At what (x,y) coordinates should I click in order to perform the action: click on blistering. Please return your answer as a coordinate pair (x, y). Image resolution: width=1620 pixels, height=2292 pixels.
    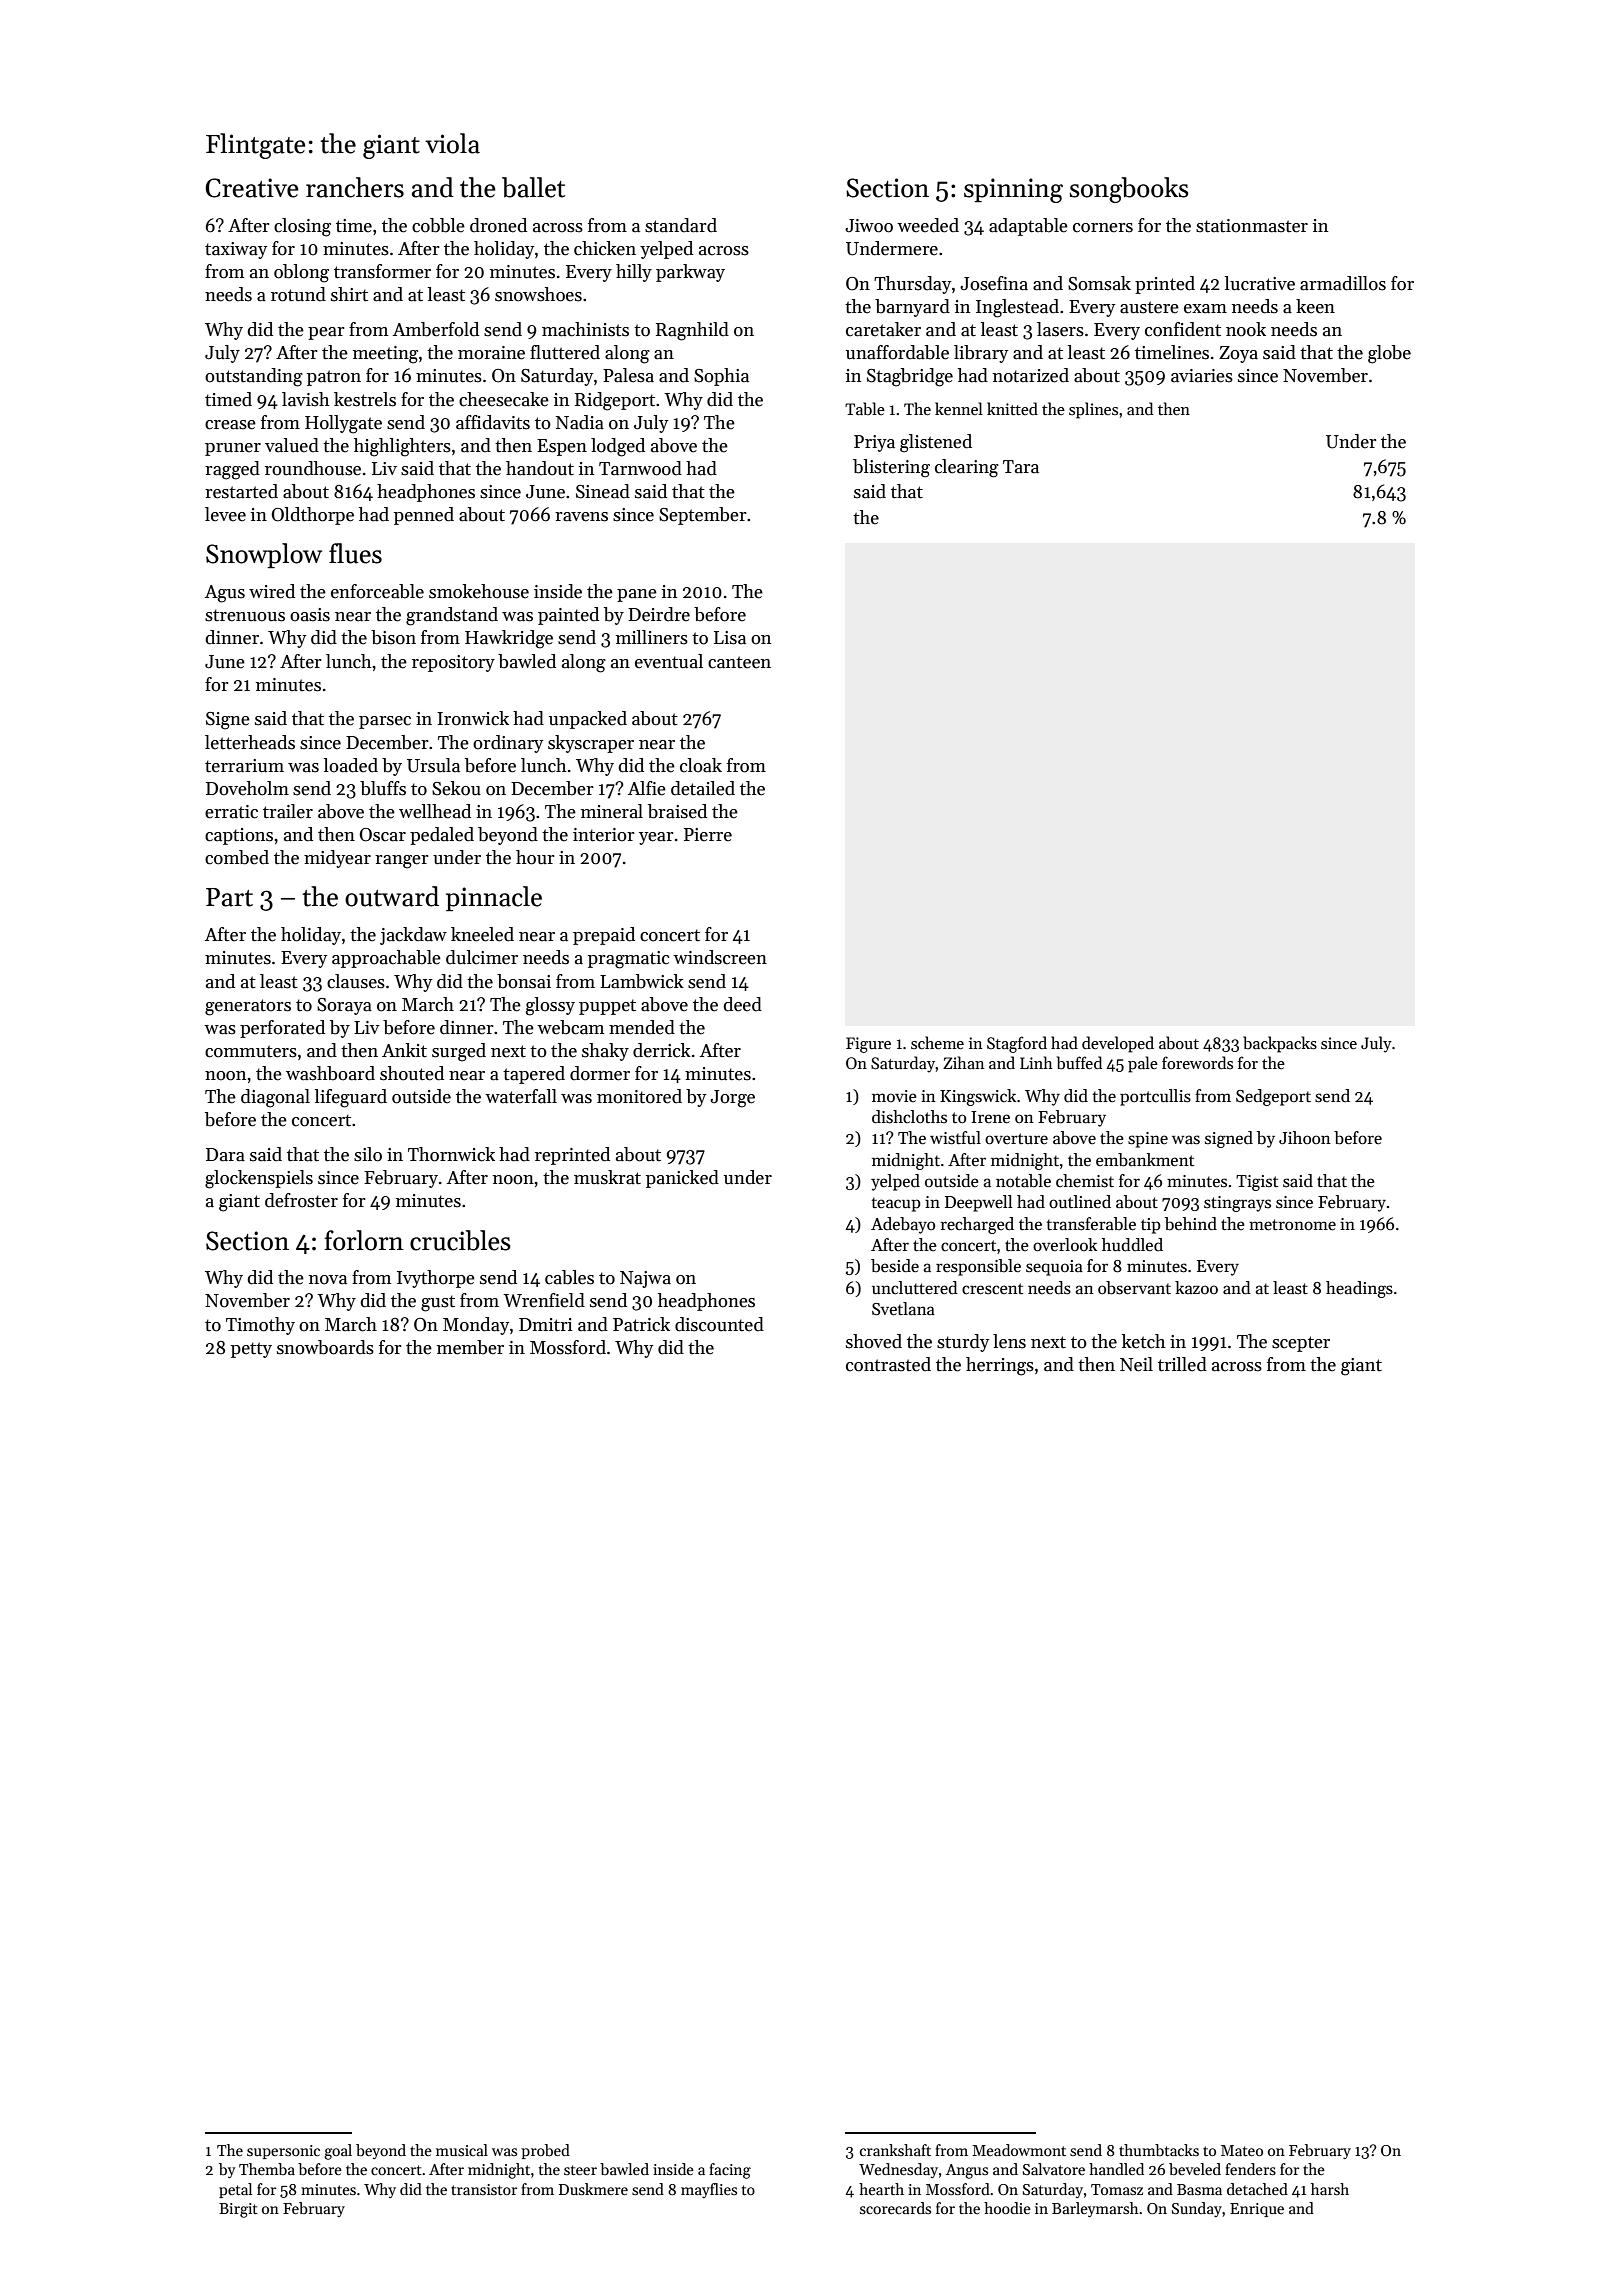
    Looking at the image, I should click on (891, 468).
